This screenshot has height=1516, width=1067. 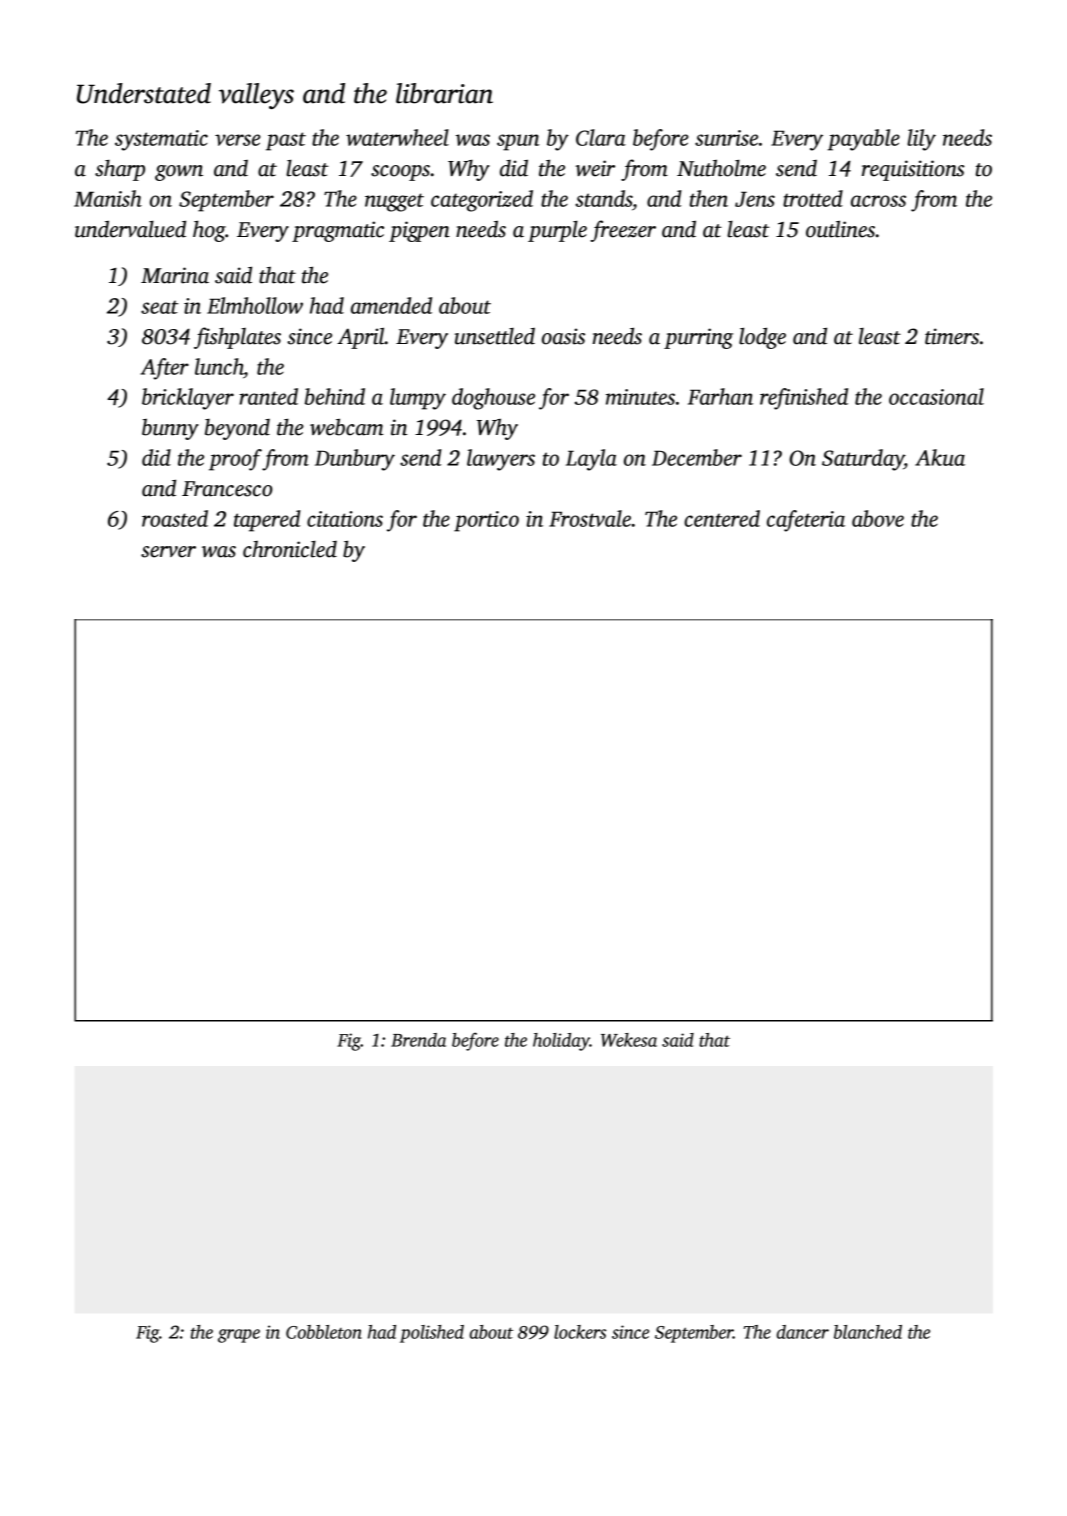 What do you see at coordinates (237, 429) in the screenshot?
I see `beyond` at bounding box center [237, 429].
